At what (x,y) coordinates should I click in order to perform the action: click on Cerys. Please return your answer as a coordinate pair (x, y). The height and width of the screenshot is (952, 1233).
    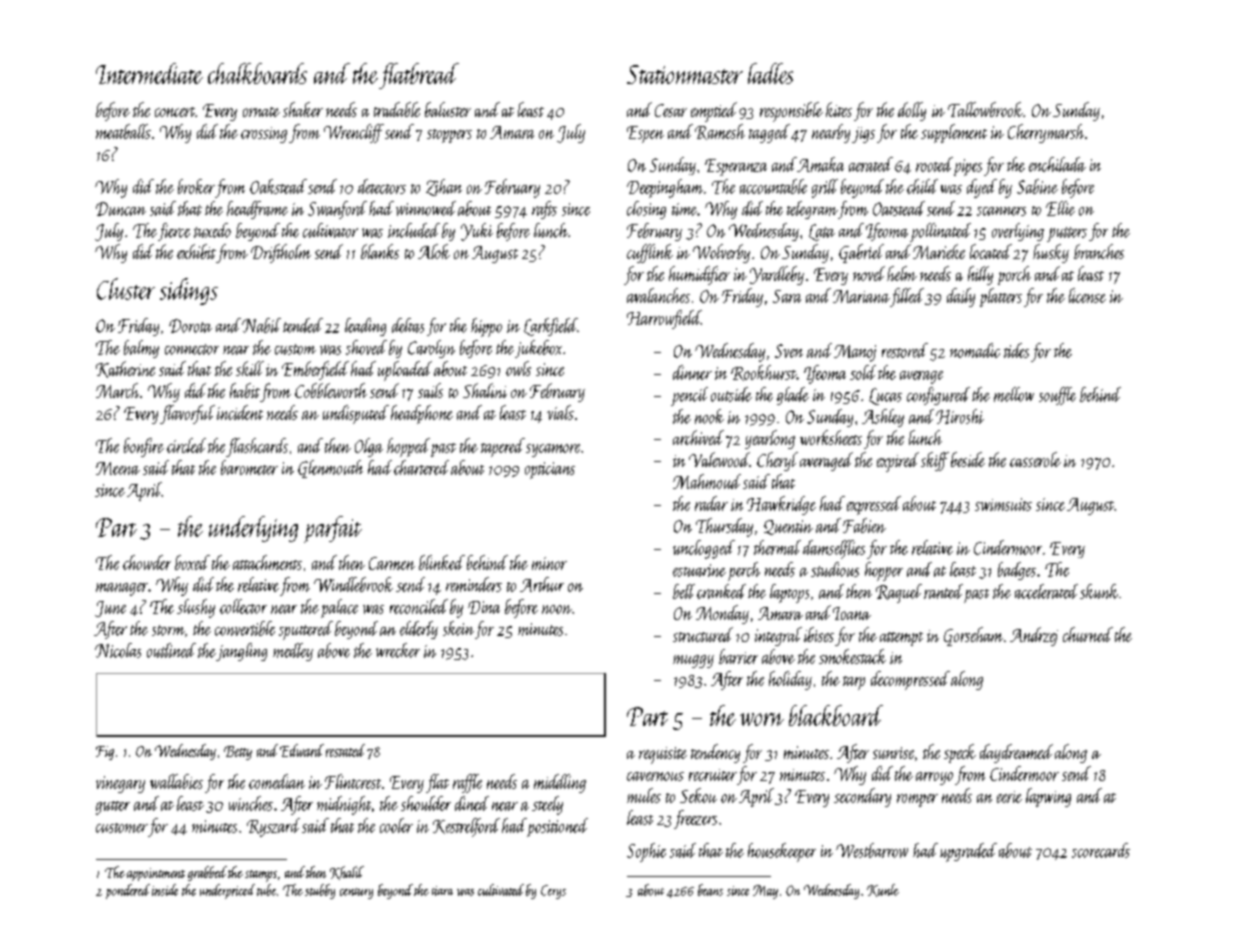
    Looking at the image, I should click on (553, 892).
